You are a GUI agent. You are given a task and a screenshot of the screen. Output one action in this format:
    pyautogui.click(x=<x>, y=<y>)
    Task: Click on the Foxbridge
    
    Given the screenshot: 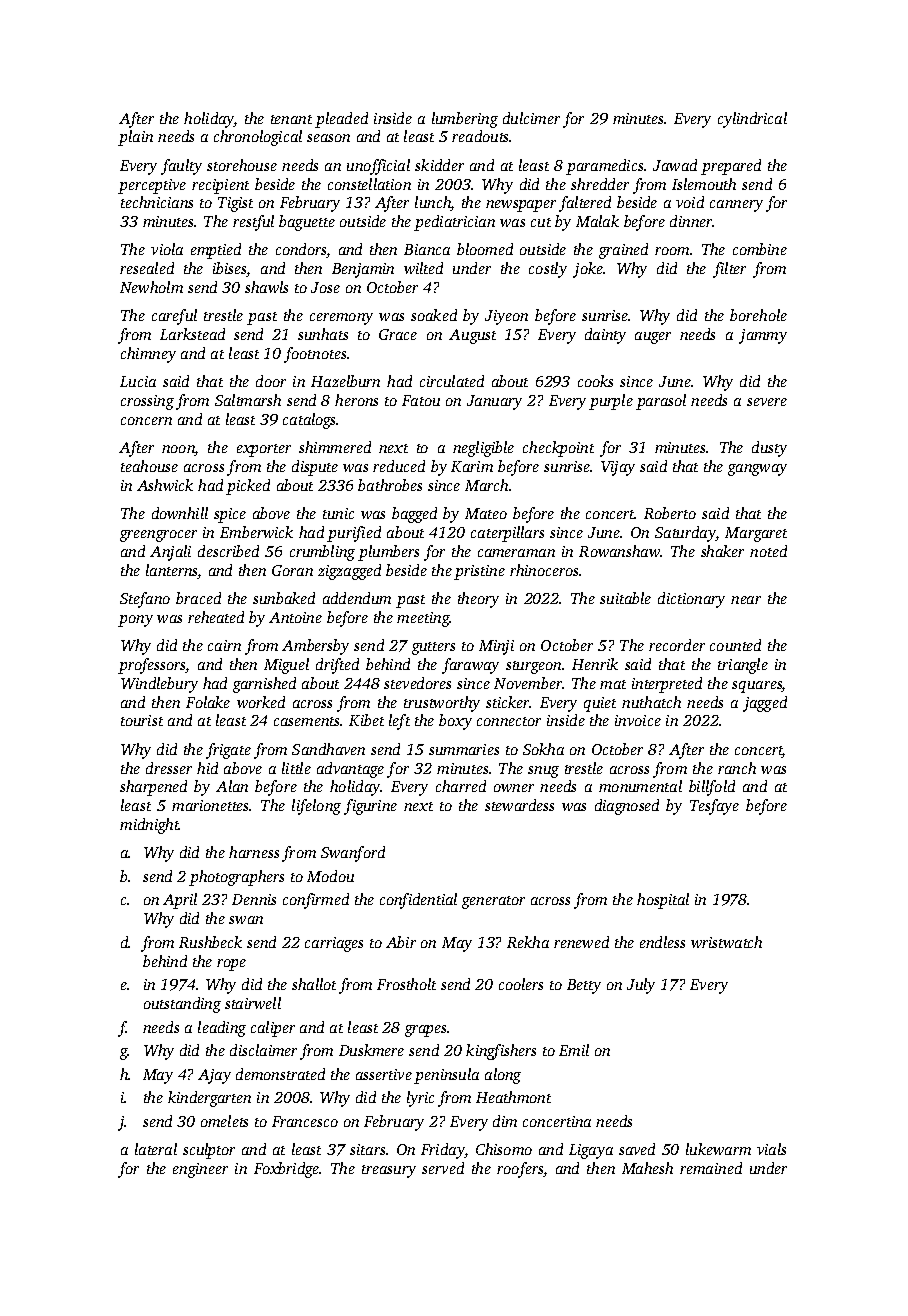 What is the action you would take?
    pyautogui.click(x=287, y=1170)
